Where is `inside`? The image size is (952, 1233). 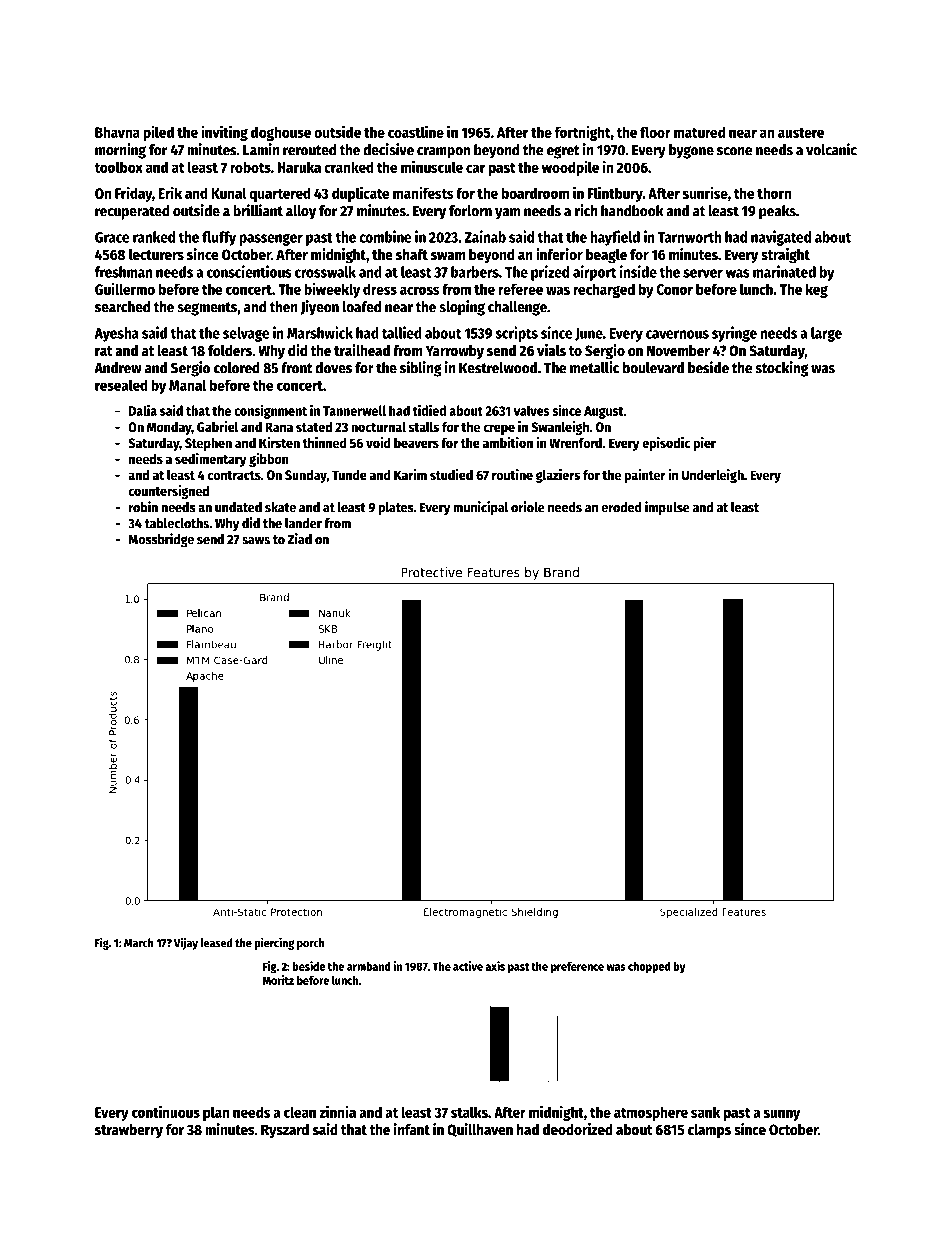
inside is located at coordinates (638, 271).
